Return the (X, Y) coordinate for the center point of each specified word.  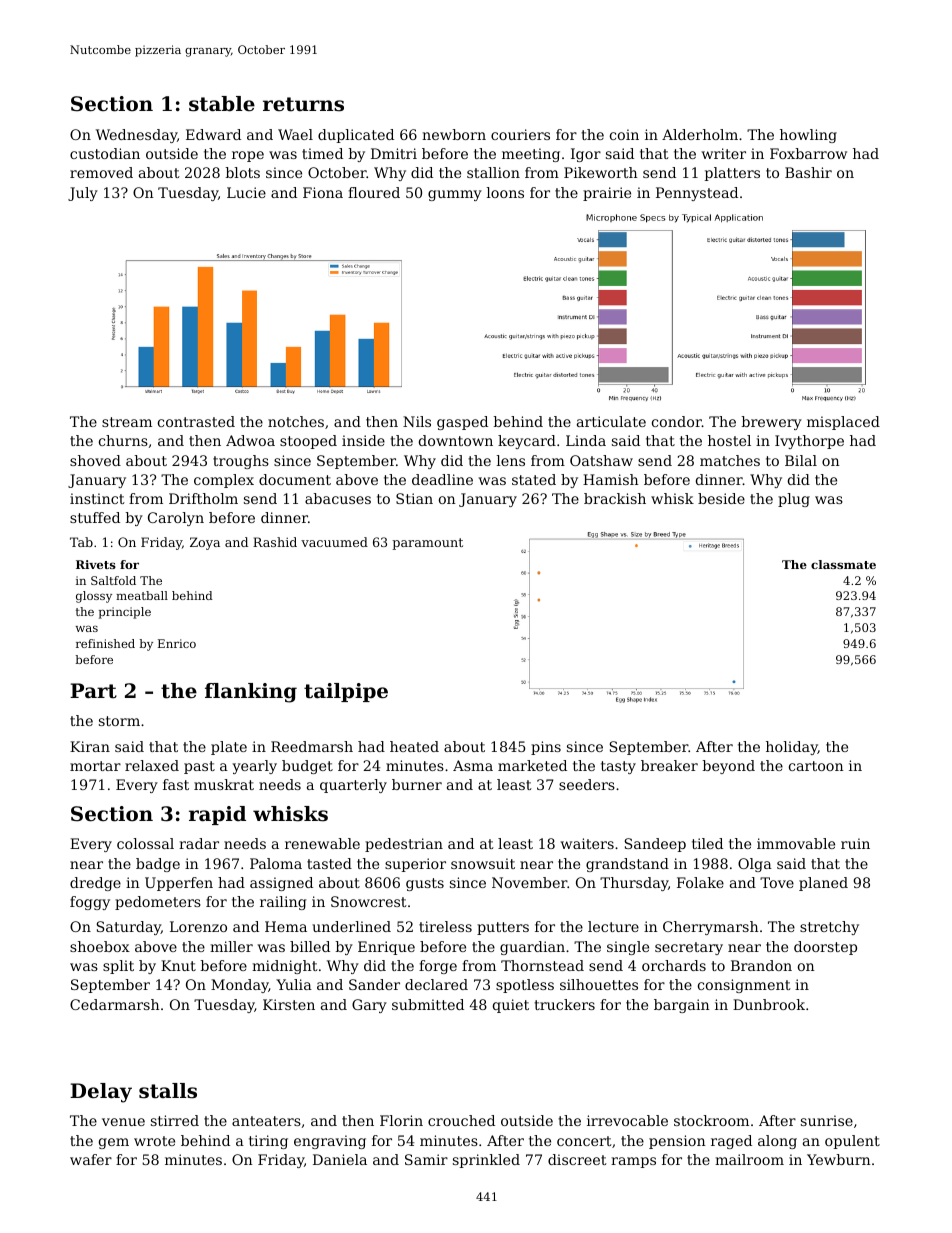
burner (417, 784)
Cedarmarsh (115, 1004)
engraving (330, 1142)
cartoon (816, 766)
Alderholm (700, 134)
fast (176, 784)
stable (222, 104)
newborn (454, 134)
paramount (427, 544)
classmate (843, 564)
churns (123, 440)
